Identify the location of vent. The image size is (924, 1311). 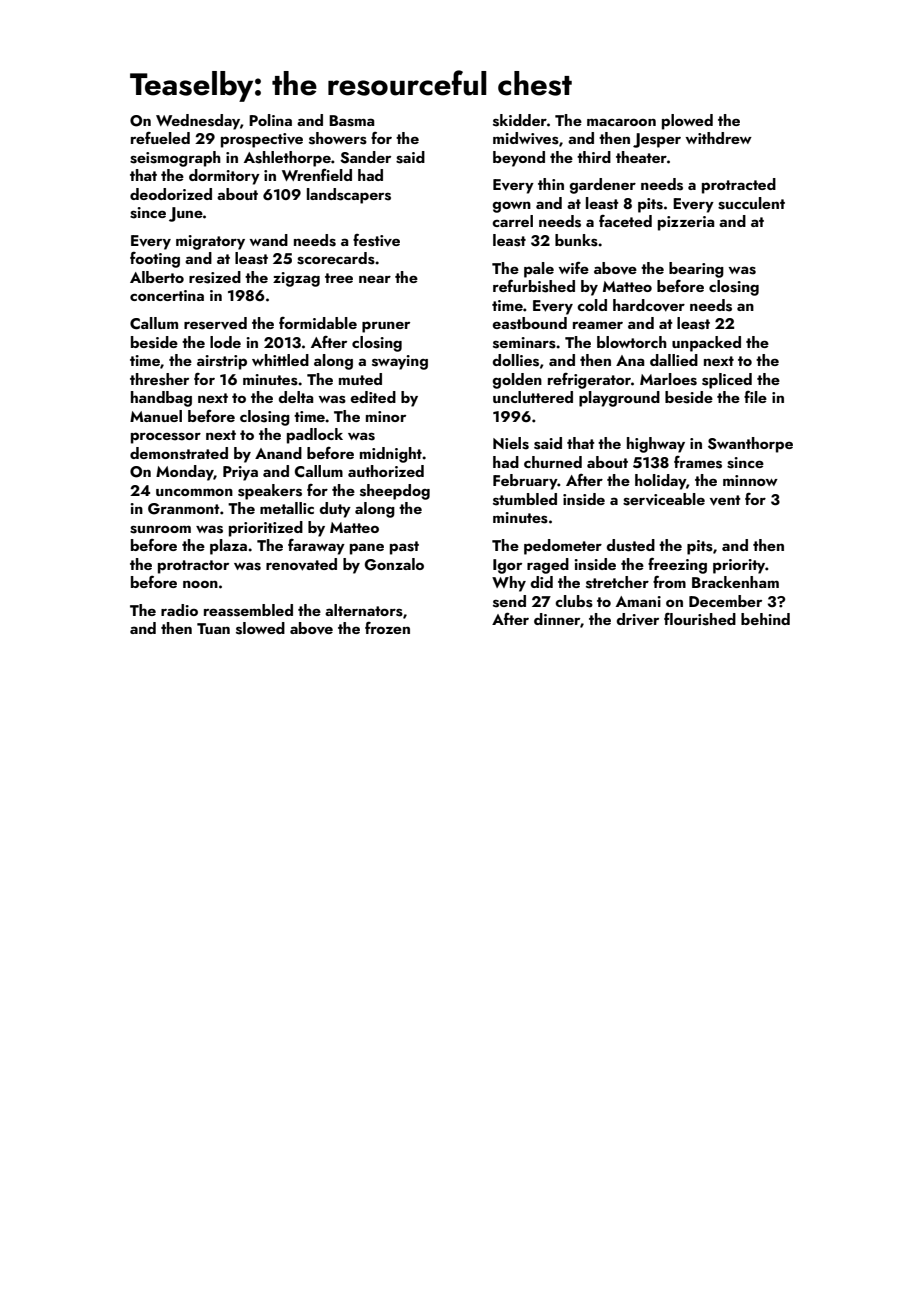
(725, 500).
